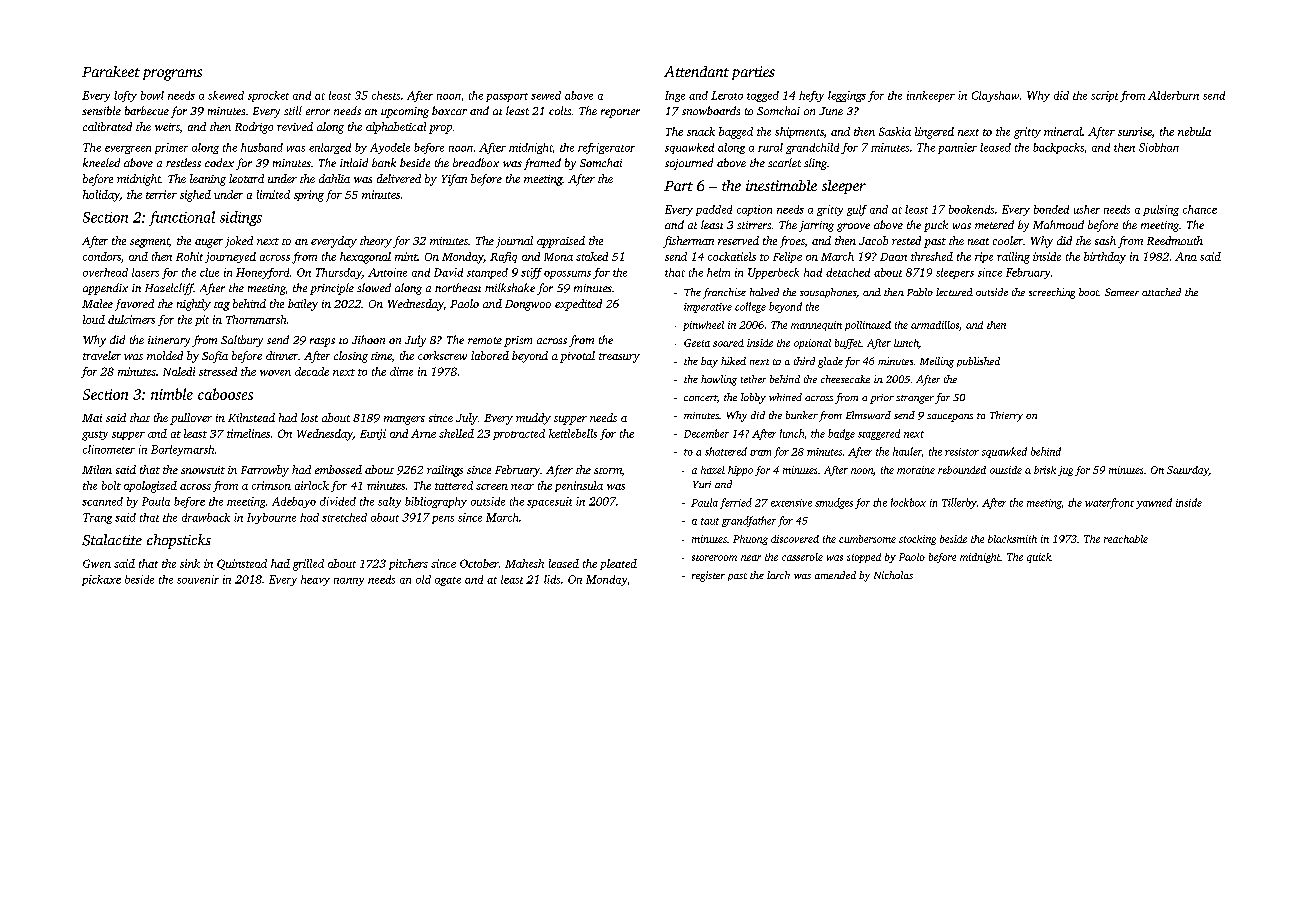 The height and width of the screenshot is (924, 1308). I want to click on bailey, so click(303, 305).
